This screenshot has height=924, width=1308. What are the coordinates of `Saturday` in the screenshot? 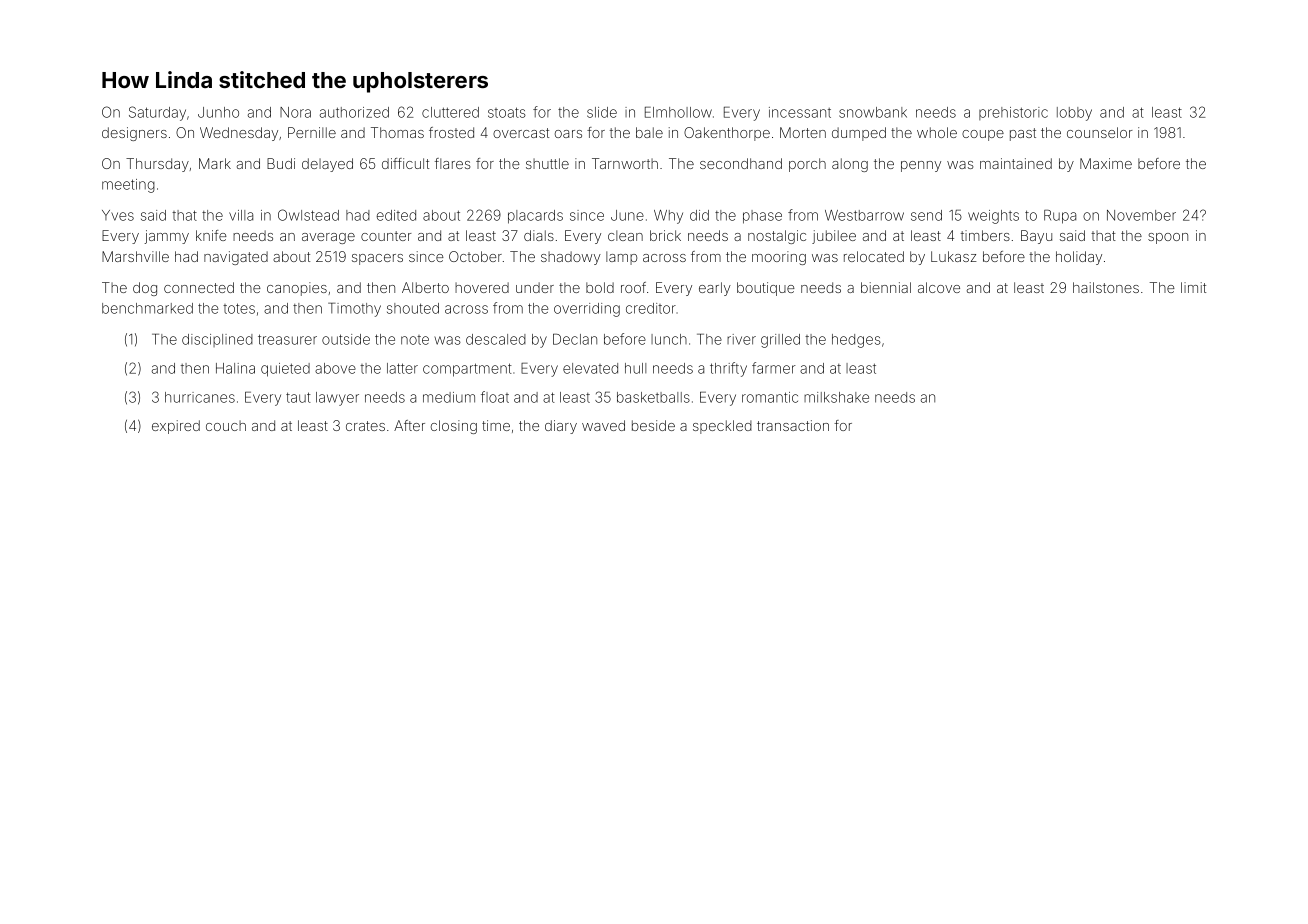 It's located at (157, 113).
